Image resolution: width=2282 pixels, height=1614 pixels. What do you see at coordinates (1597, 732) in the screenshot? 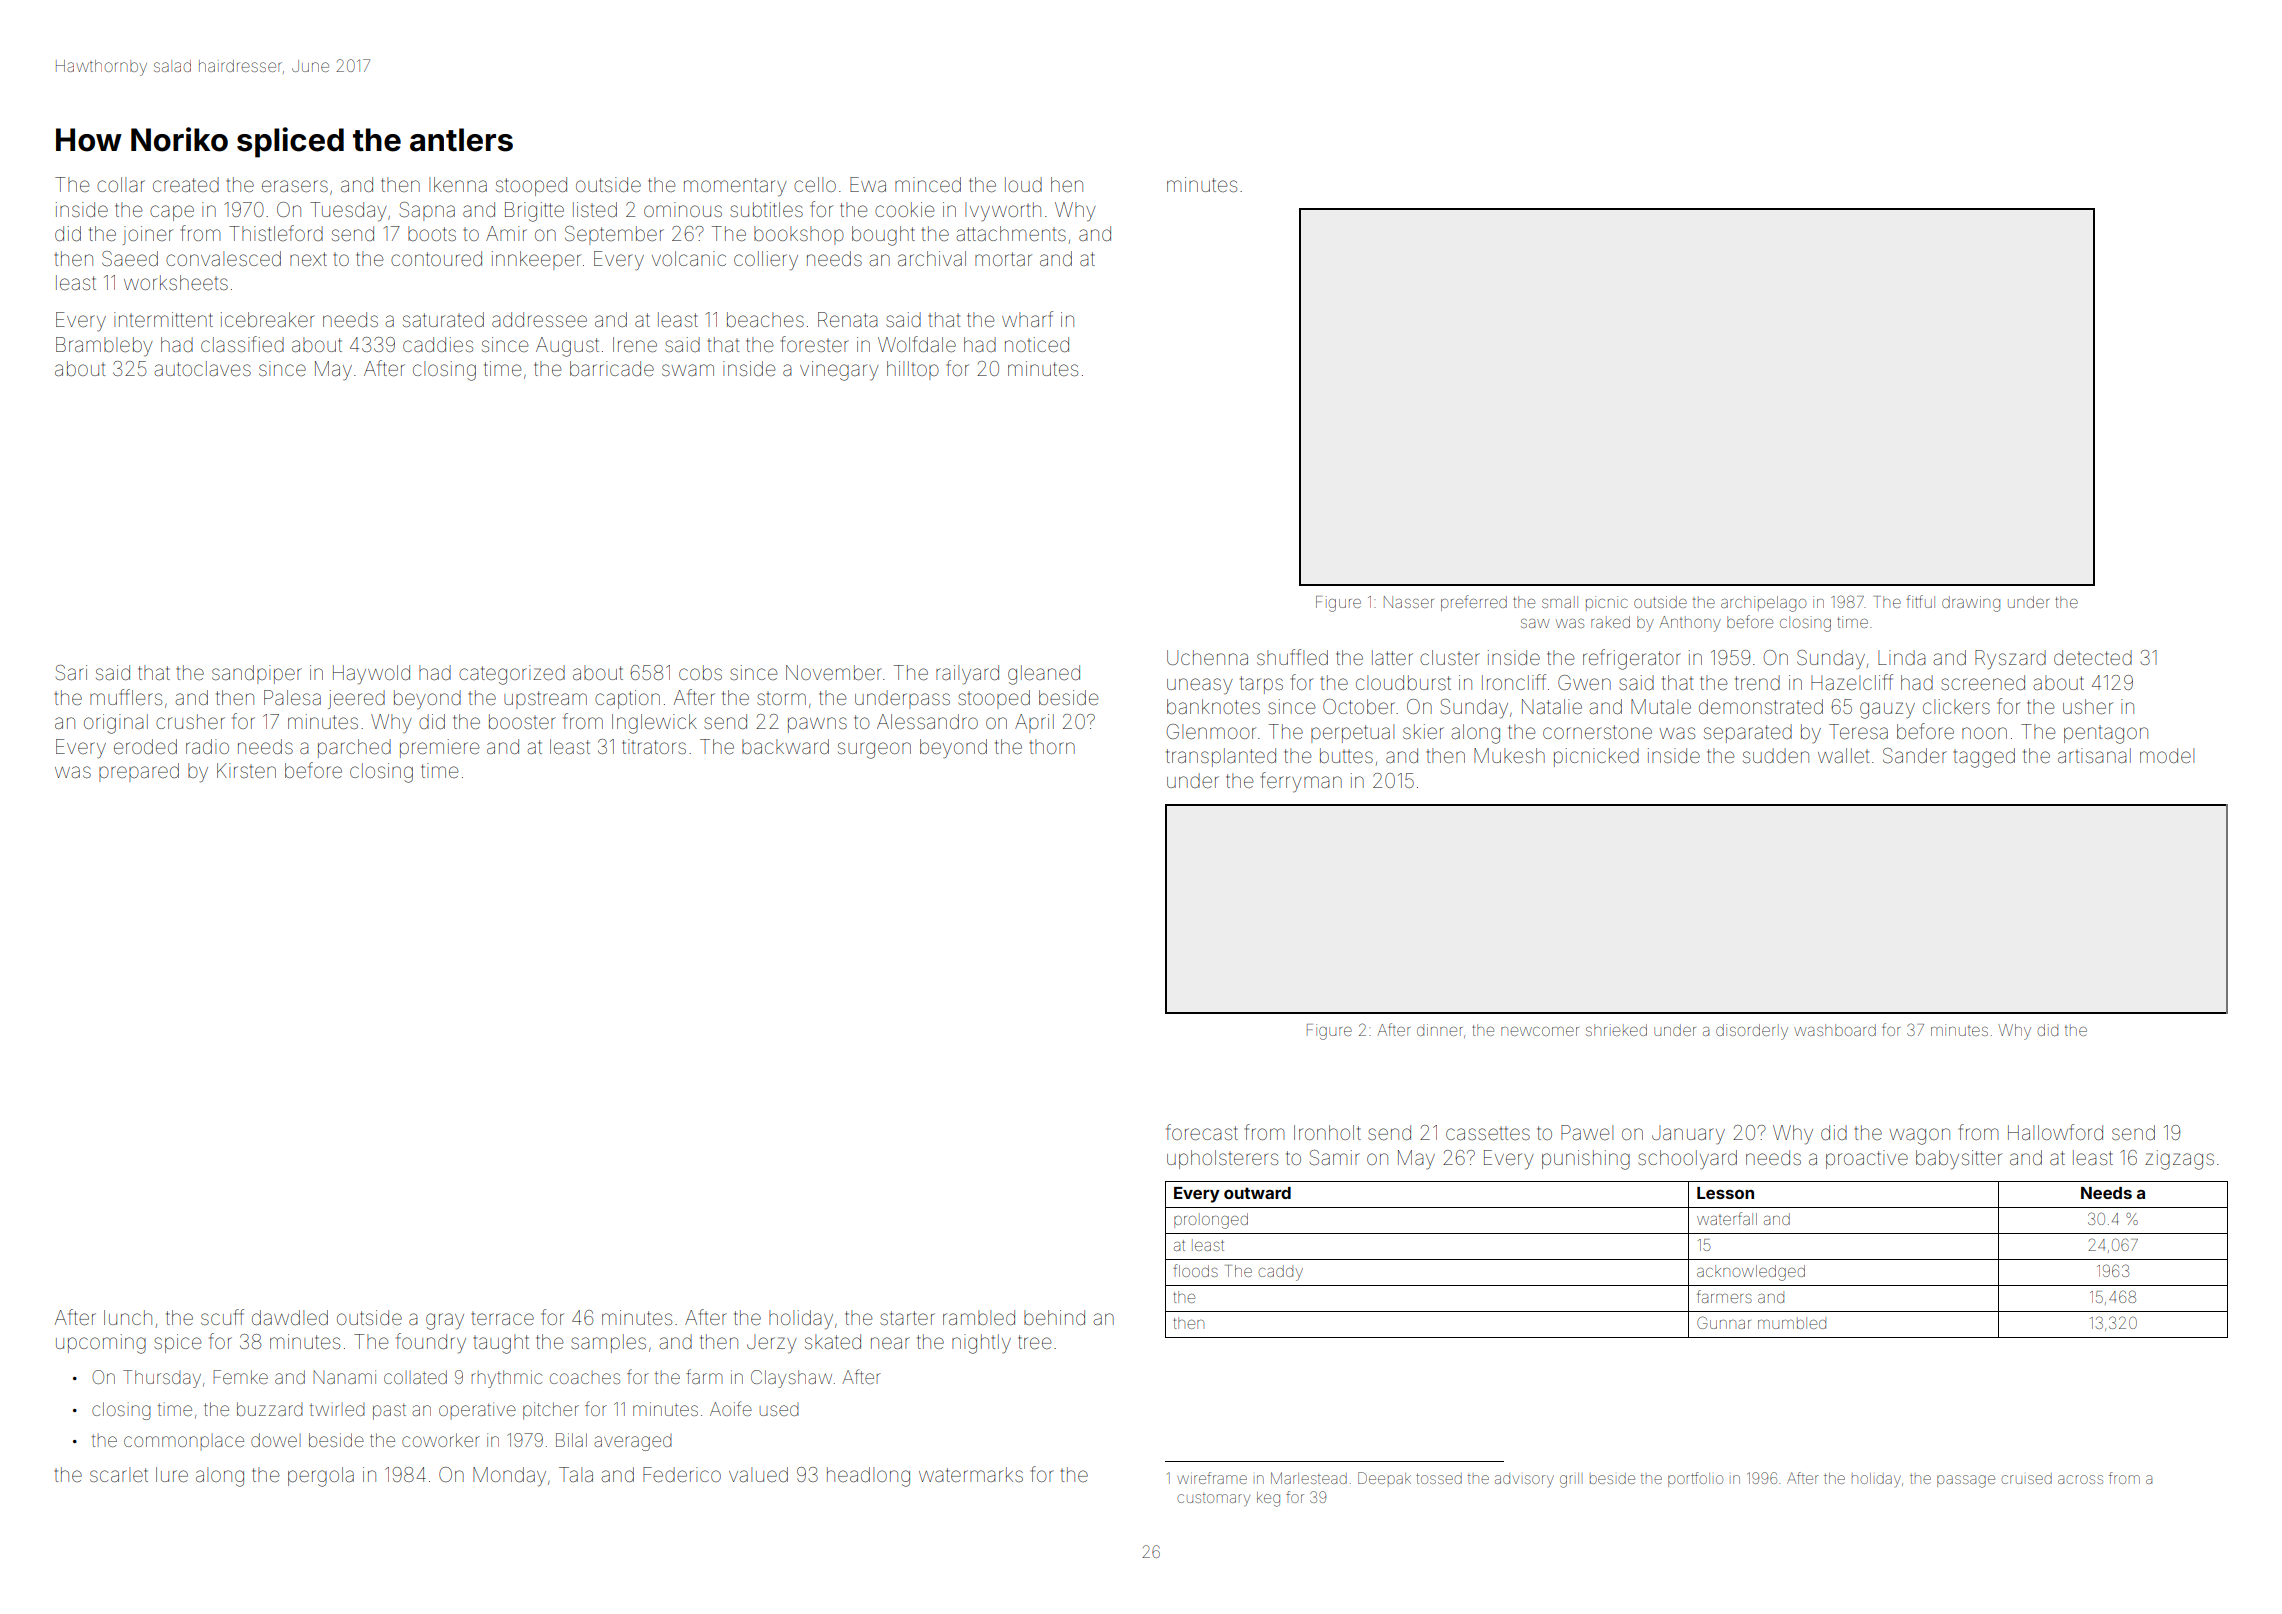
I see `cornerstone` at bounding box center [1597, 732].
